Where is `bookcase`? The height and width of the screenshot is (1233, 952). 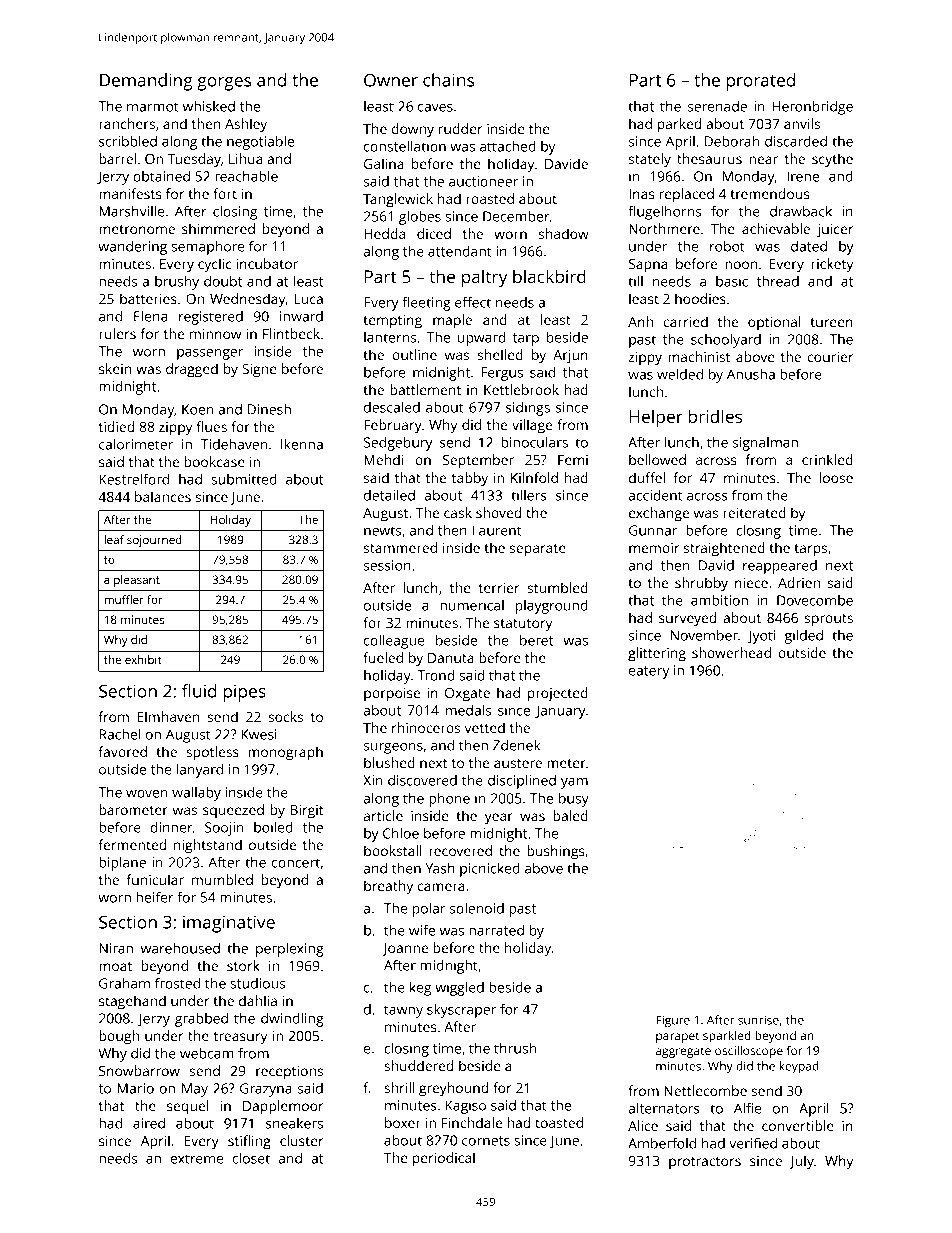
bookcase is located at coordinates (214, 461).
